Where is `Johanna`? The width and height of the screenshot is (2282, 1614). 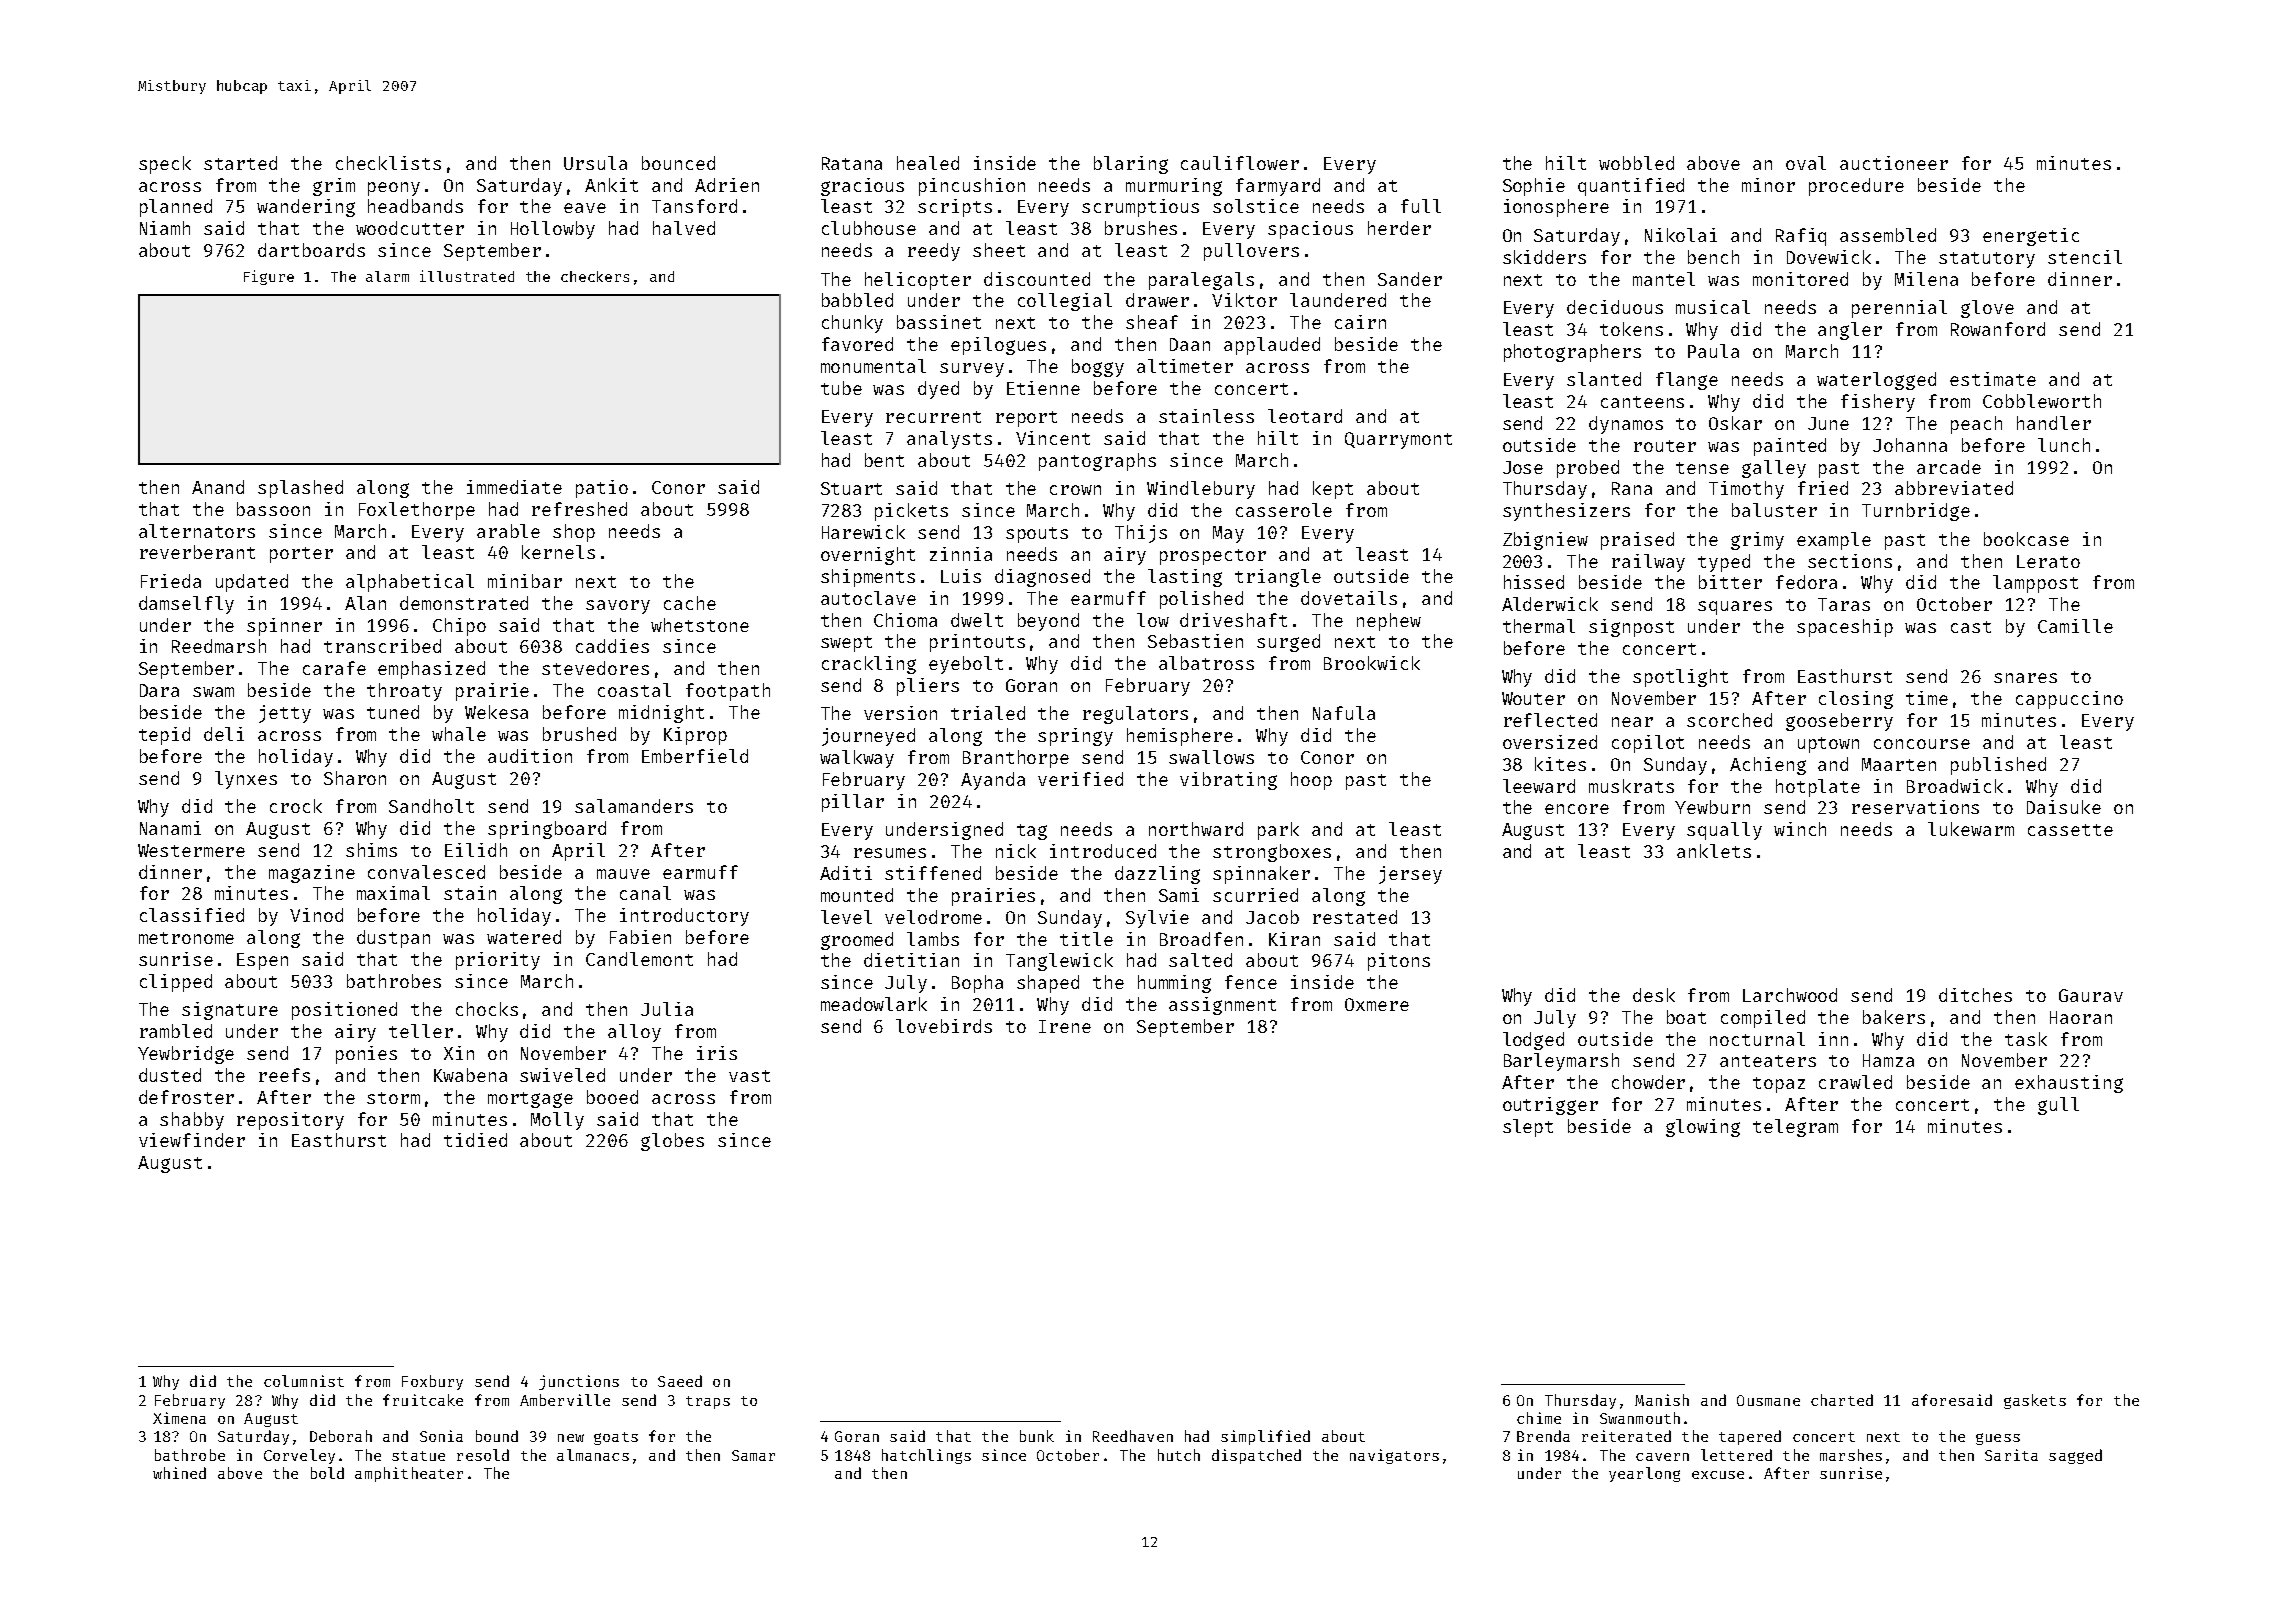
Johanna is located at coordinates (1910, 445).
